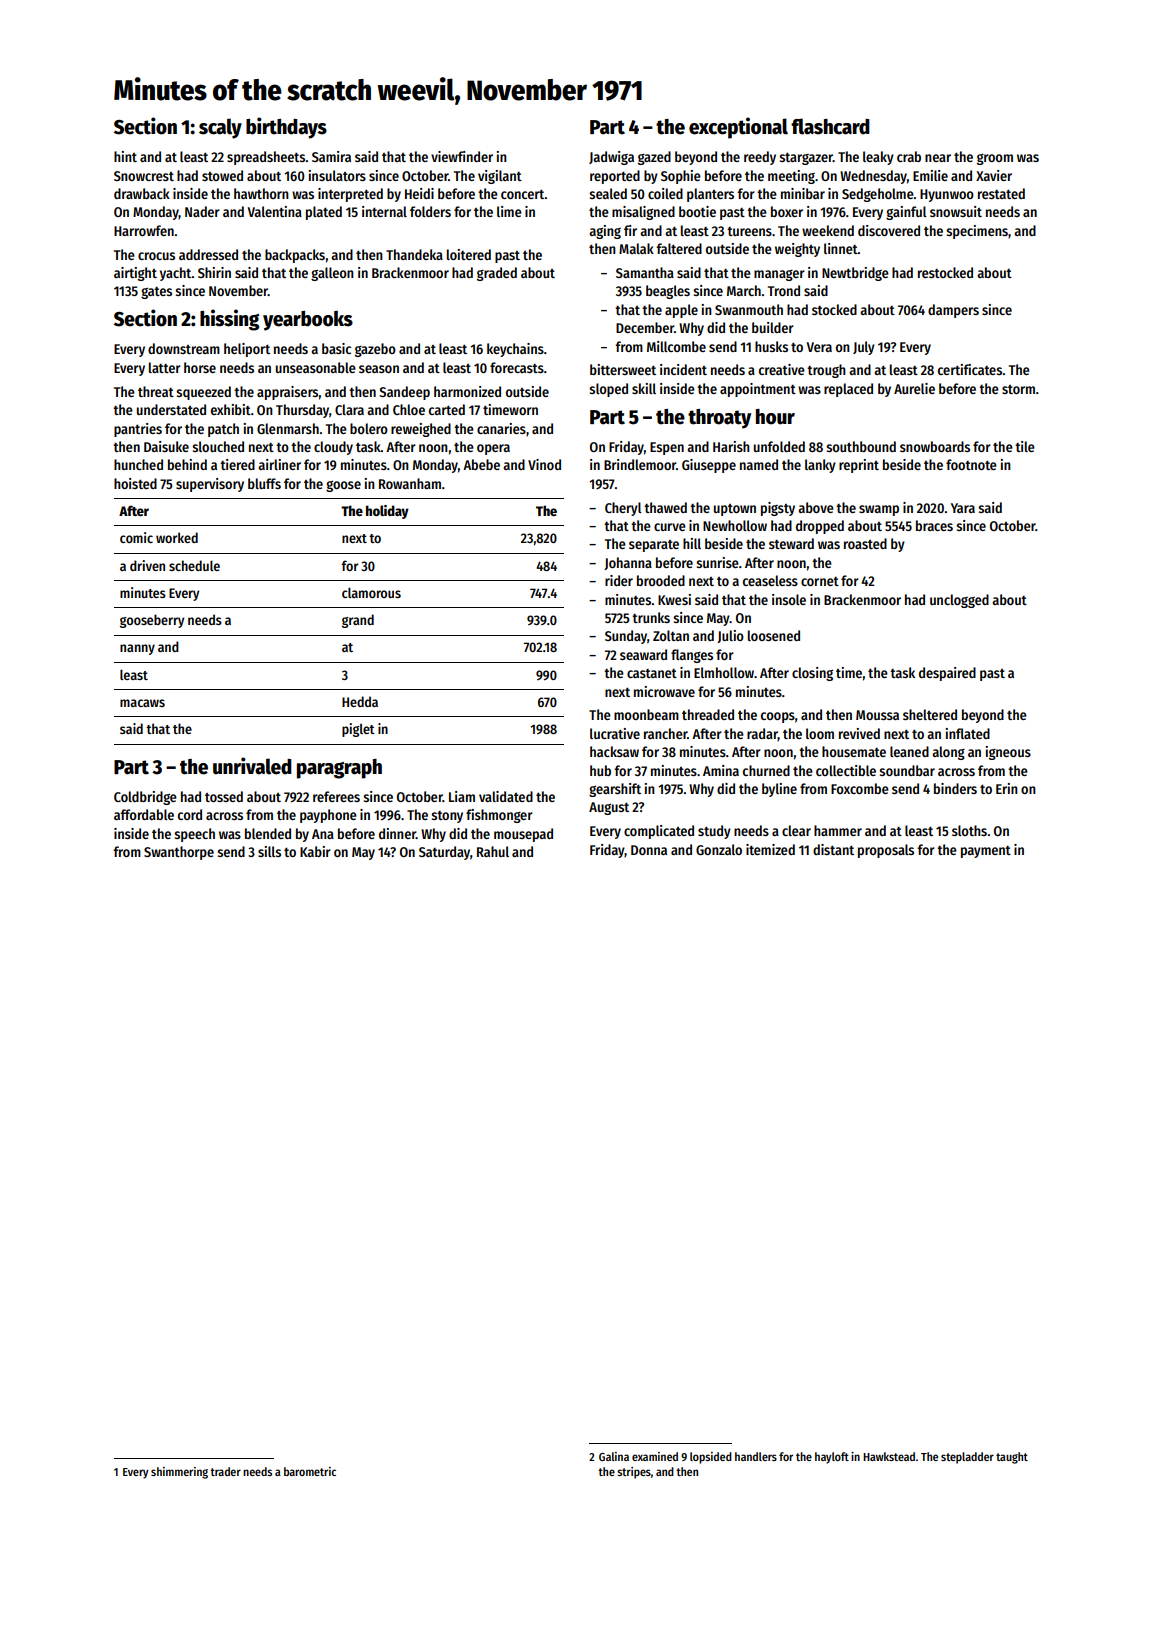 This document has width=1153, height=1630. What do you see at coordinates (730, 636) in the document?
I see `Julio` at bounding box center [730, 636].
